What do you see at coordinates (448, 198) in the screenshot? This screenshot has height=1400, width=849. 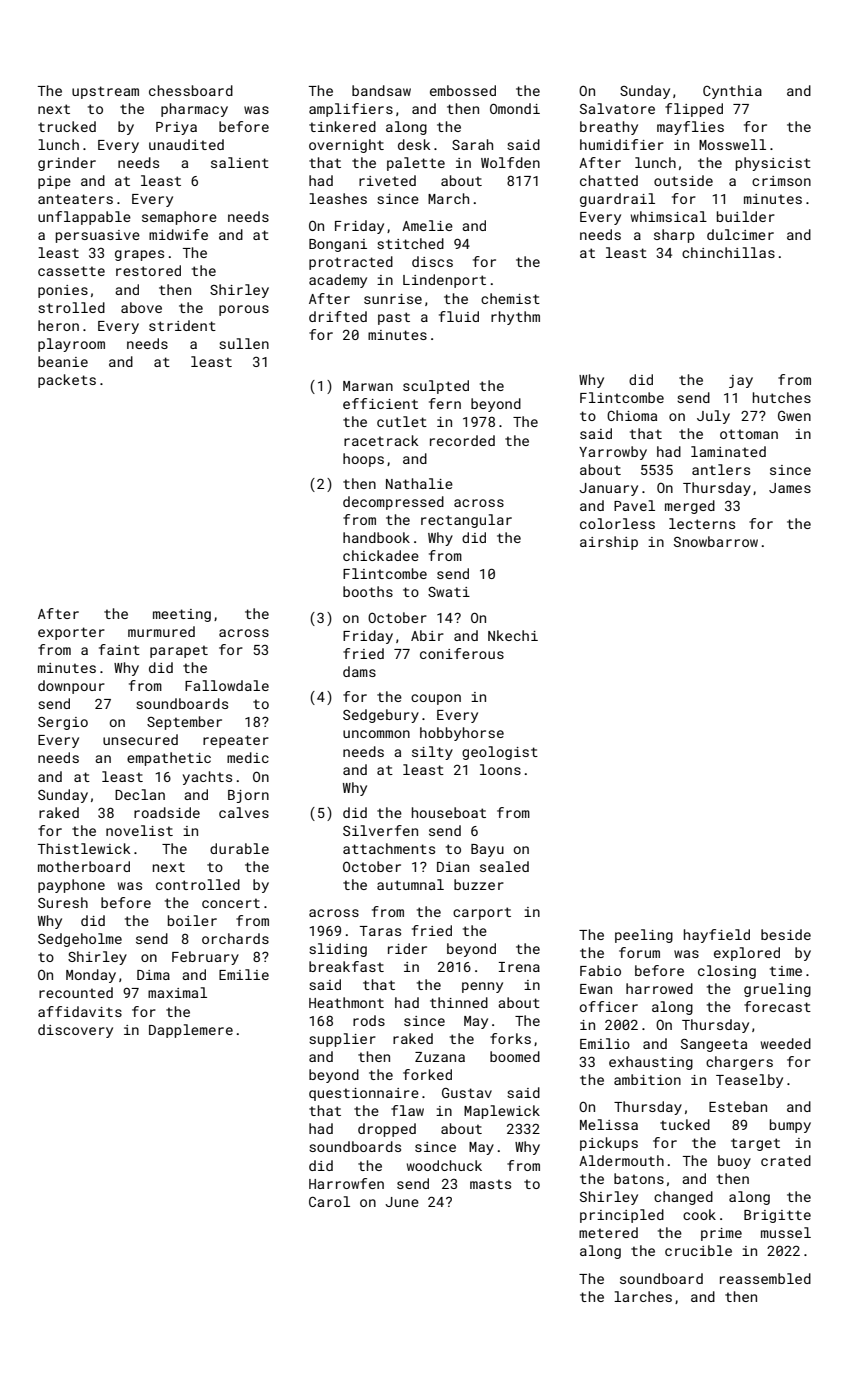 I see `March` at bounding box center [448, 198].
